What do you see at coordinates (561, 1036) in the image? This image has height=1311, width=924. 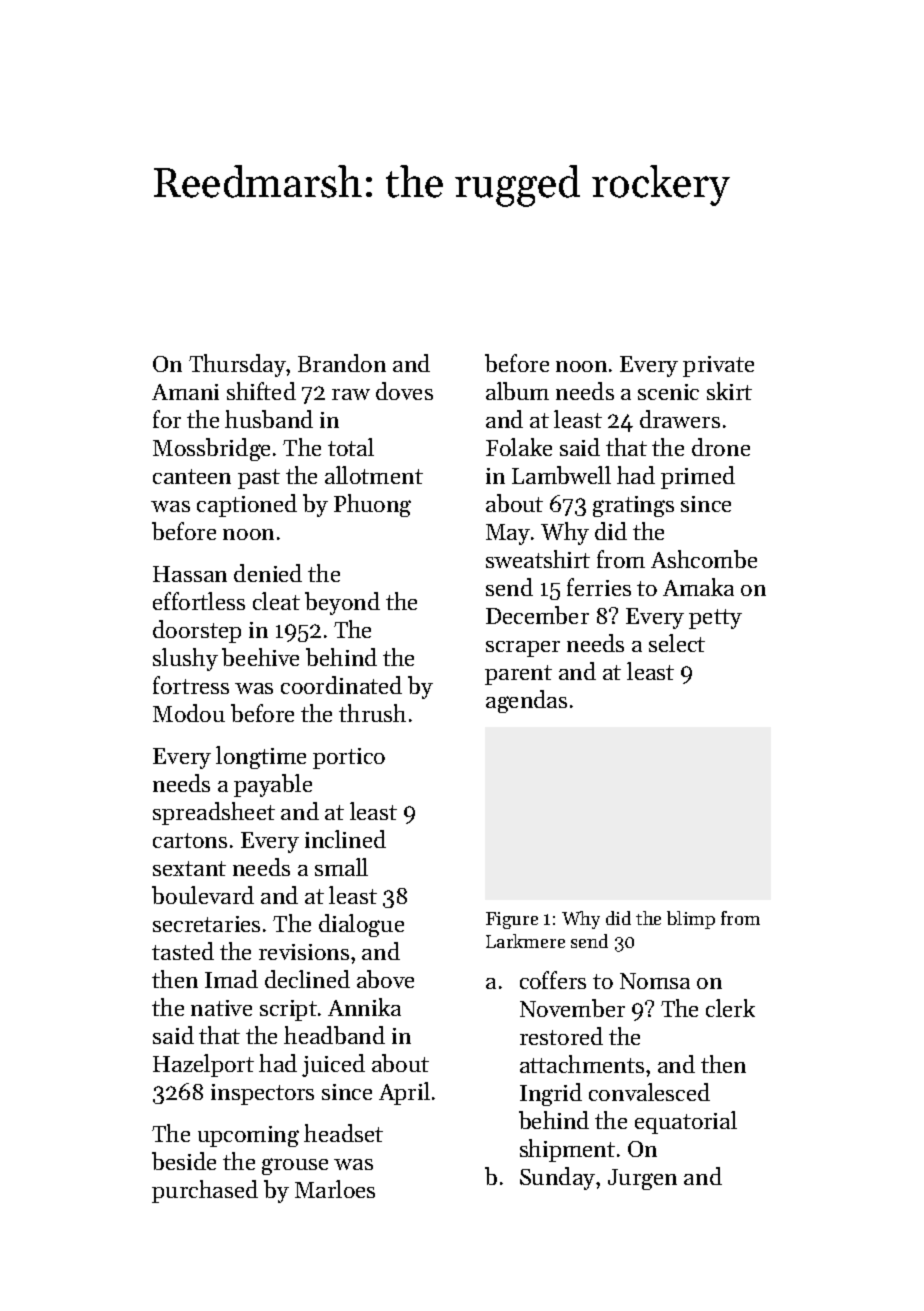 I see `restored` at bounding box center [561, 1036].
